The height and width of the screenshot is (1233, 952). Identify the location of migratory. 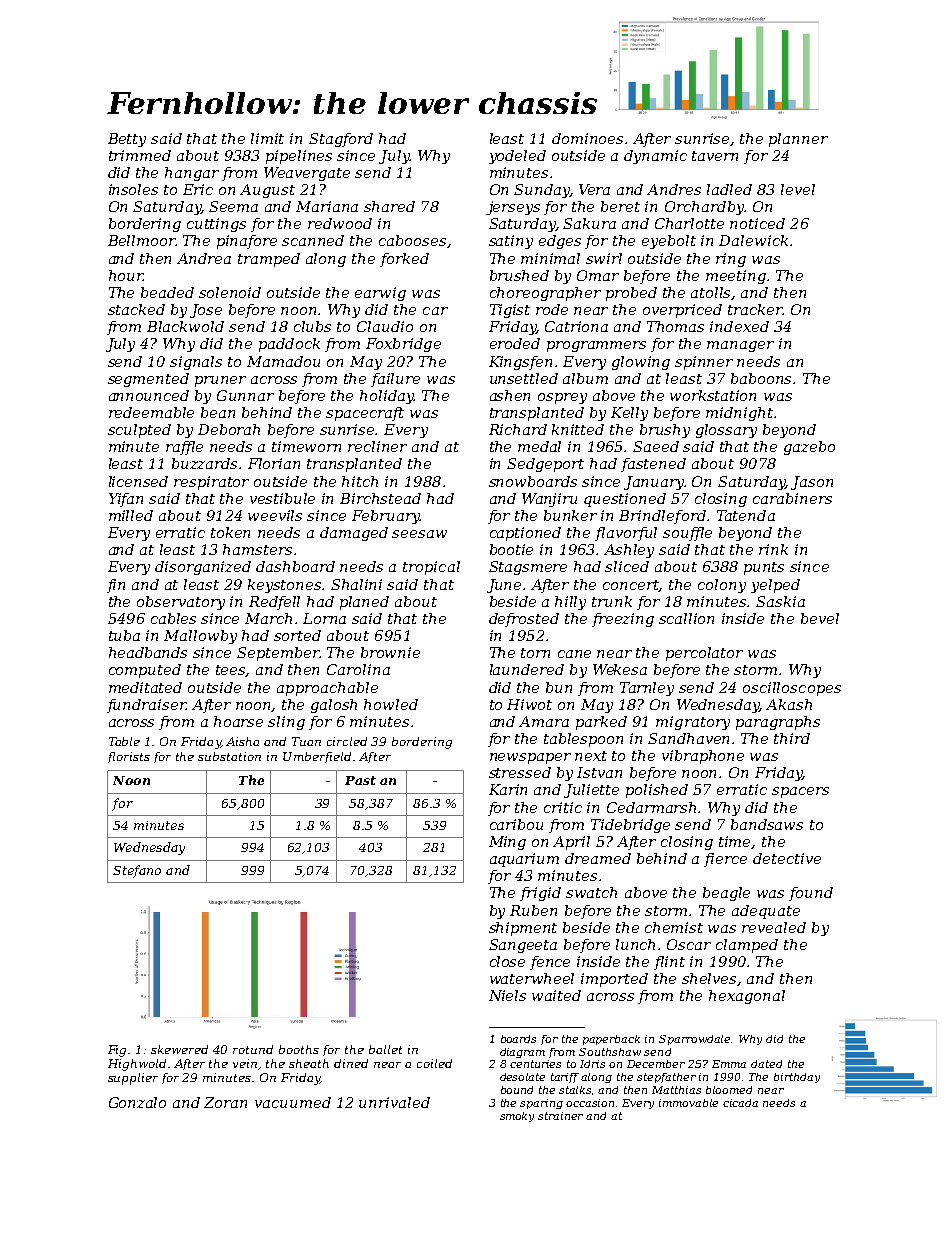
(693, 723).
